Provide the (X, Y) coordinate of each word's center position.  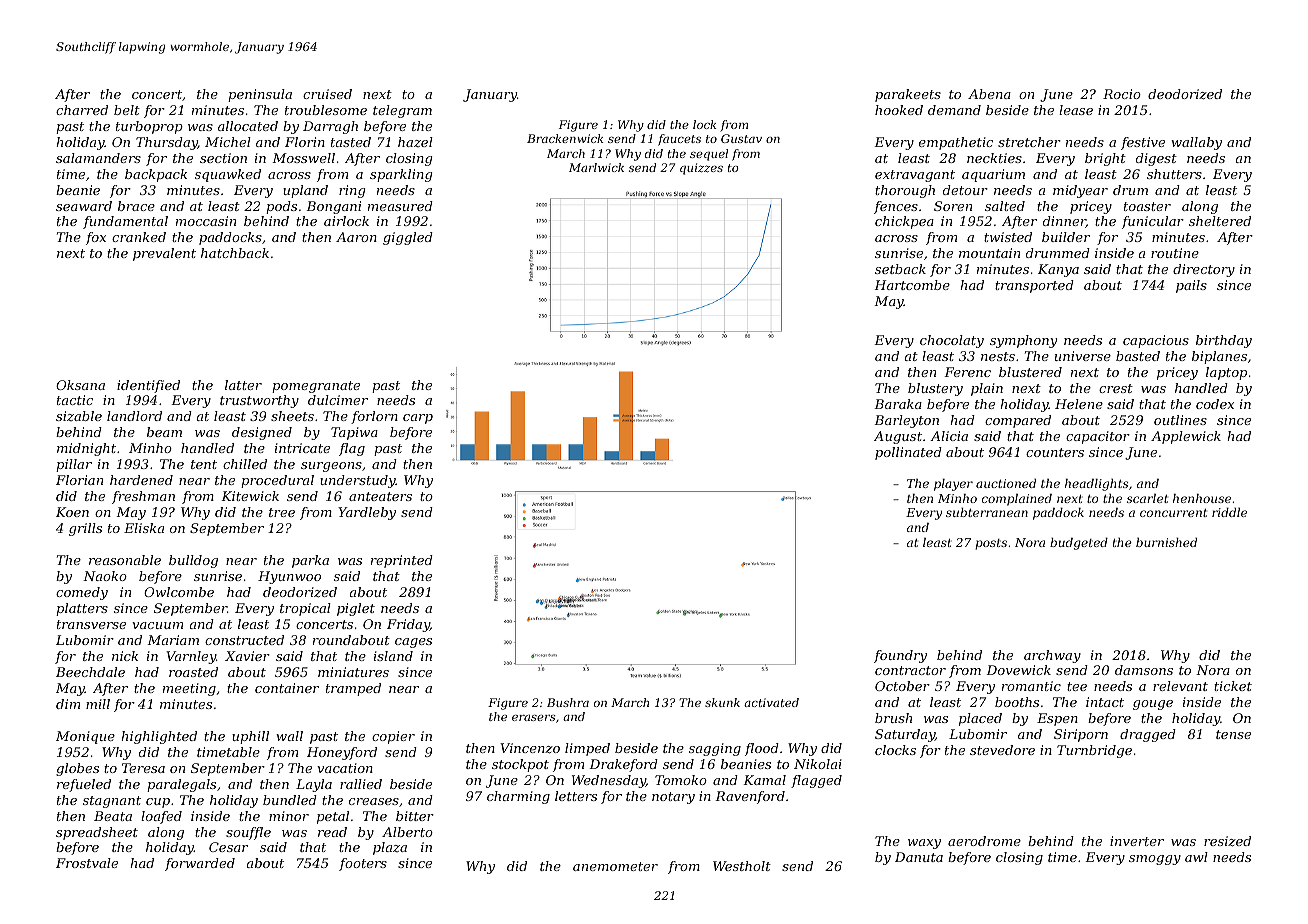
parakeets (908, 95)
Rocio (1122, 94)
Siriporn (1081, 735)
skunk (722, 702)
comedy (82, 593)
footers (363, 864)
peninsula (260, 95)
